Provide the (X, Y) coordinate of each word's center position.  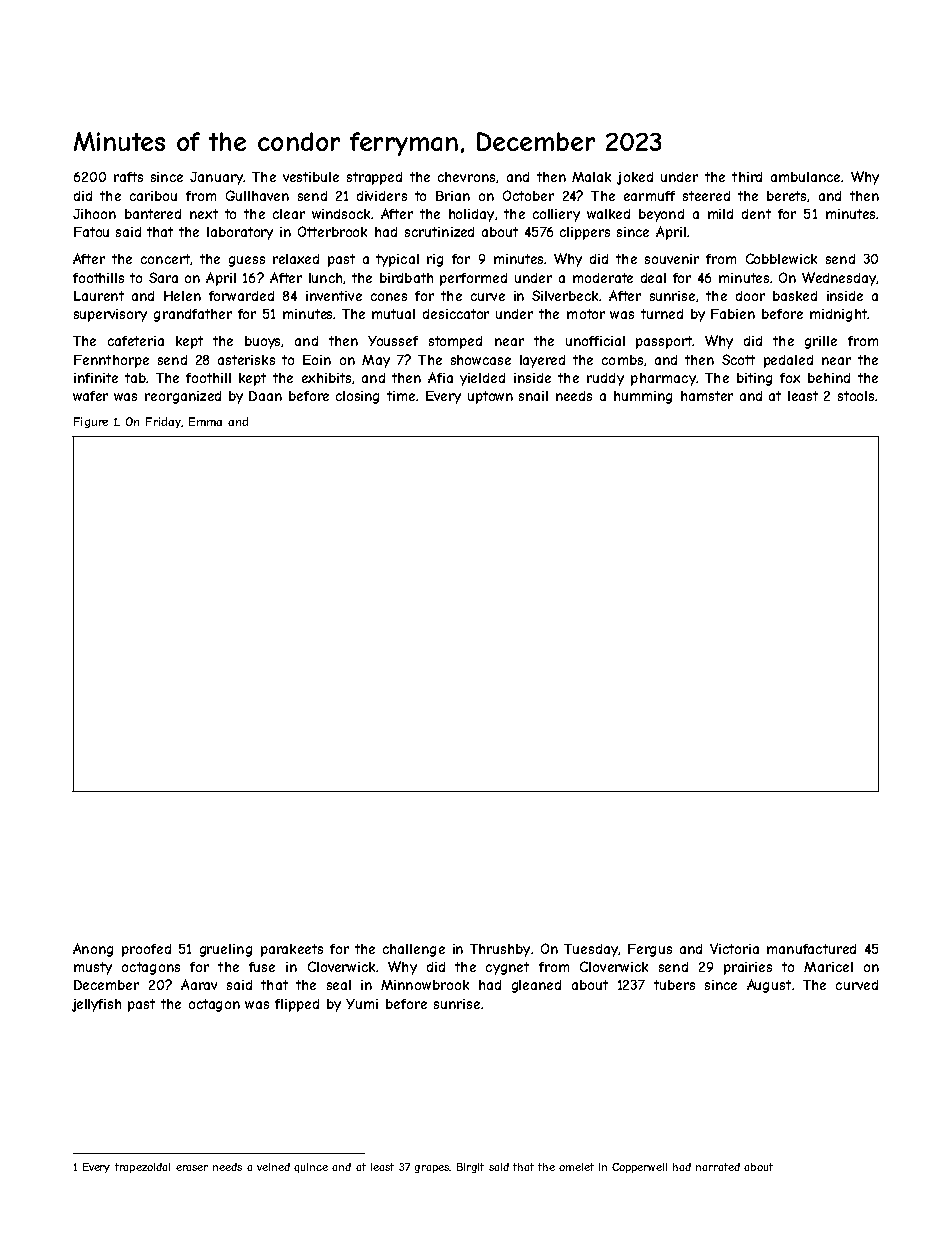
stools (856, 396)
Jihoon (94, 214)
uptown (490, 397)
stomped (455, 342)
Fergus (650, 950)
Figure (91, 422)
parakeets (292, 950)
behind (829, 378)
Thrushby (500, 950)
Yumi (362, 1004)
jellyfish (96, 1005)
